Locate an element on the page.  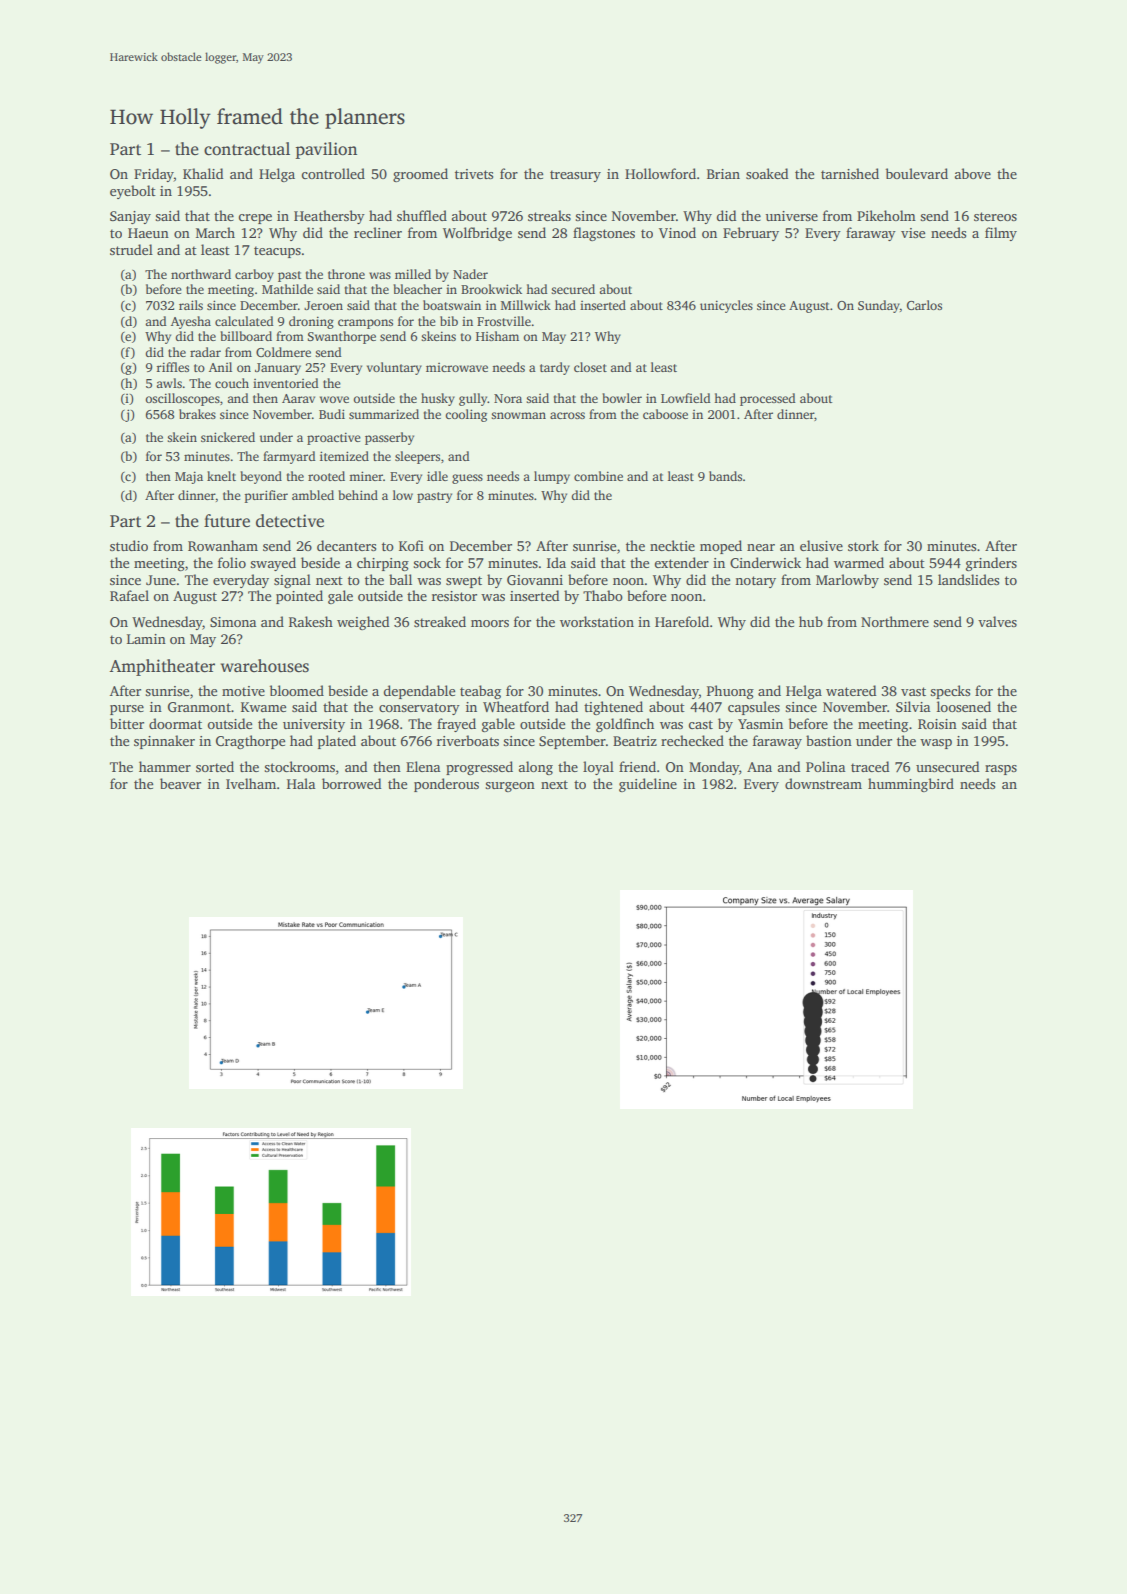
above is located at coordinates (973, 173).
